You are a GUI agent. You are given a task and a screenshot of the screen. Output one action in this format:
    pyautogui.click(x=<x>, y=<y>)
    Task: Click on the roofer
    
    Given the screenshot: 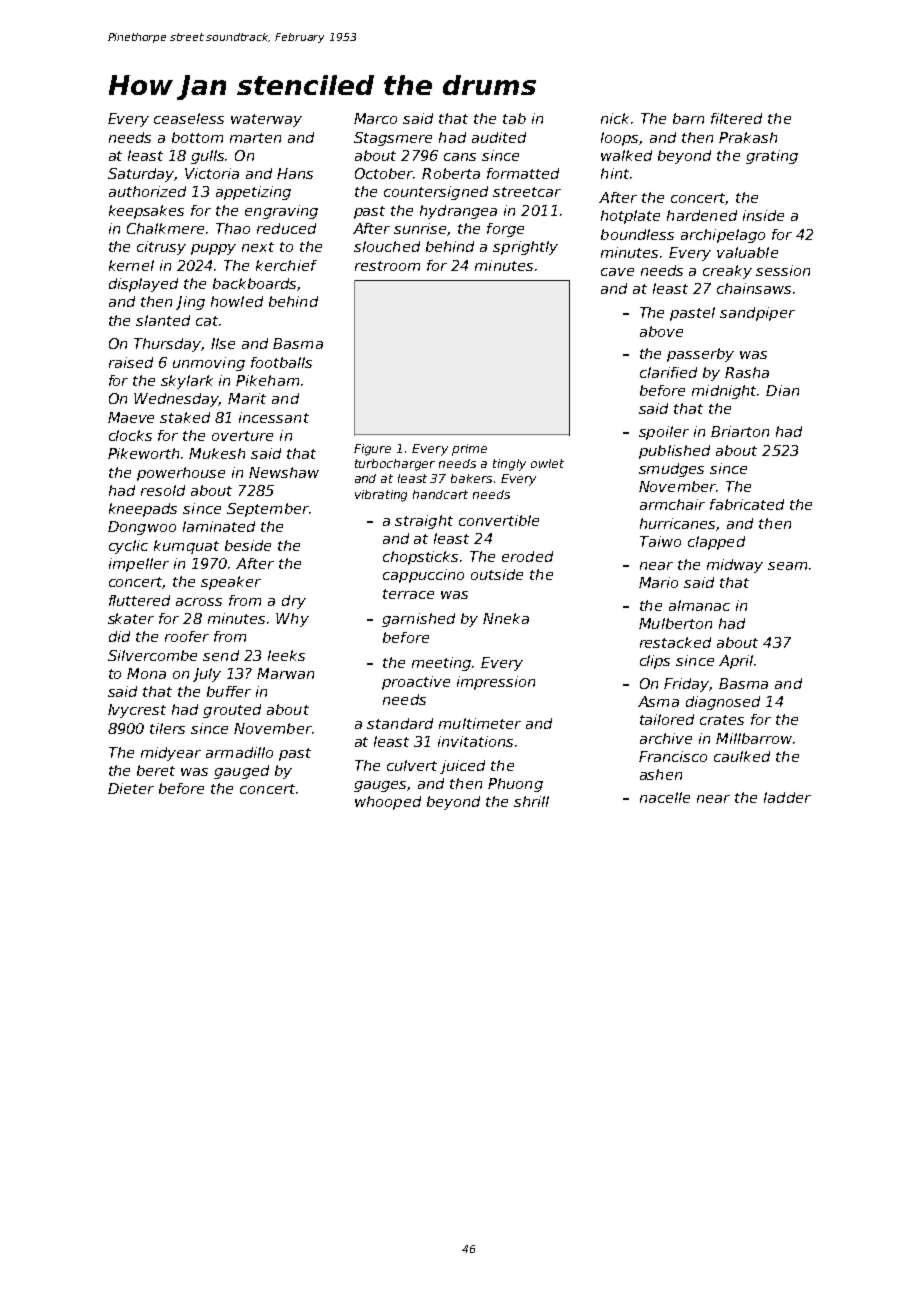 What is the action you would take?
    pyautogui.click(x=187, y=636)
